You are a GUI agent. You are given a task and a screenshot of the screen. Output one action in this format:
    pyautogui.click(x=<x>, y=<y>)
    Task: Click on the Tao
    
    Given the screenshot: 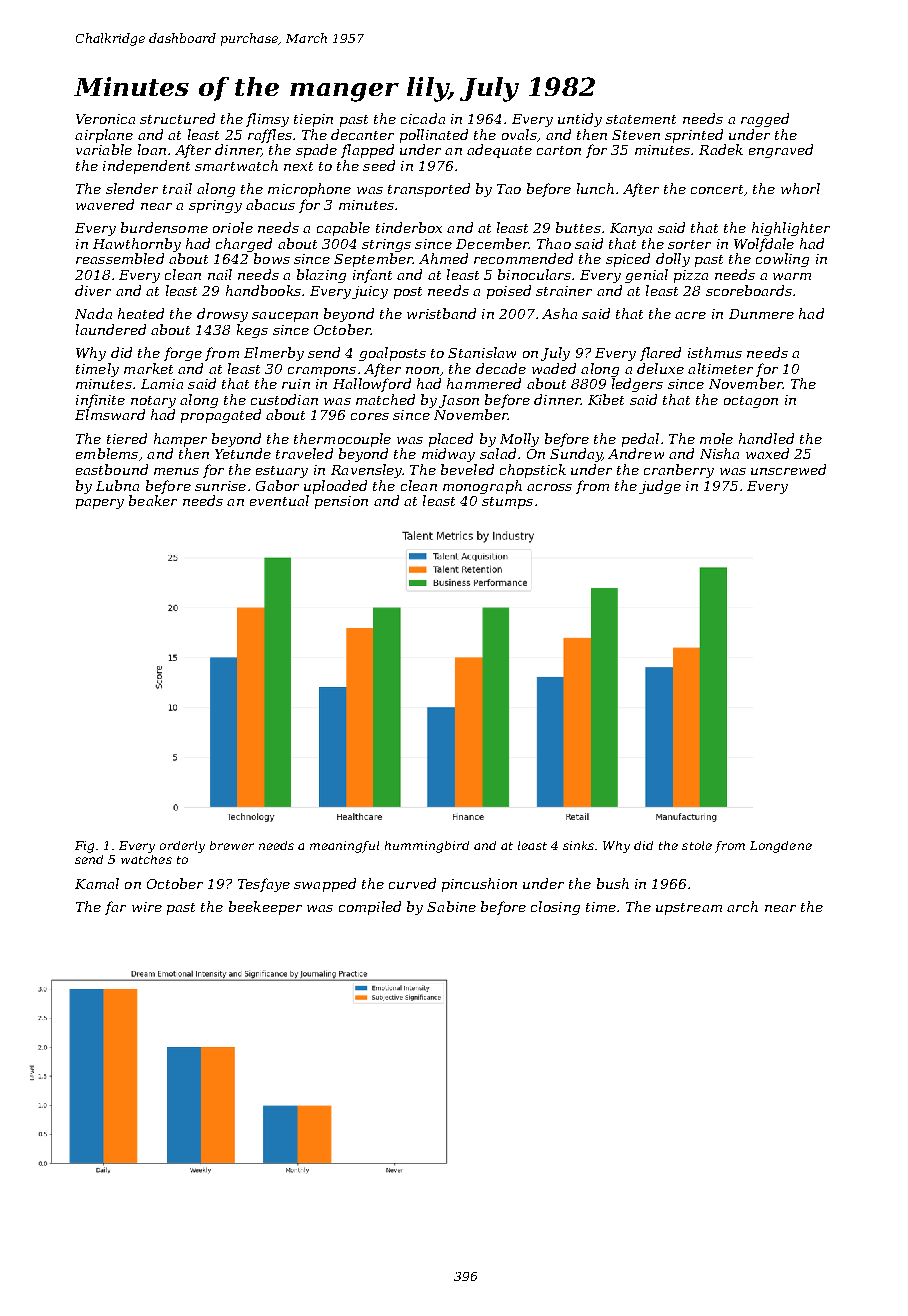 What is the action you would take?
    pyautogui.click(x=509, y=189)
